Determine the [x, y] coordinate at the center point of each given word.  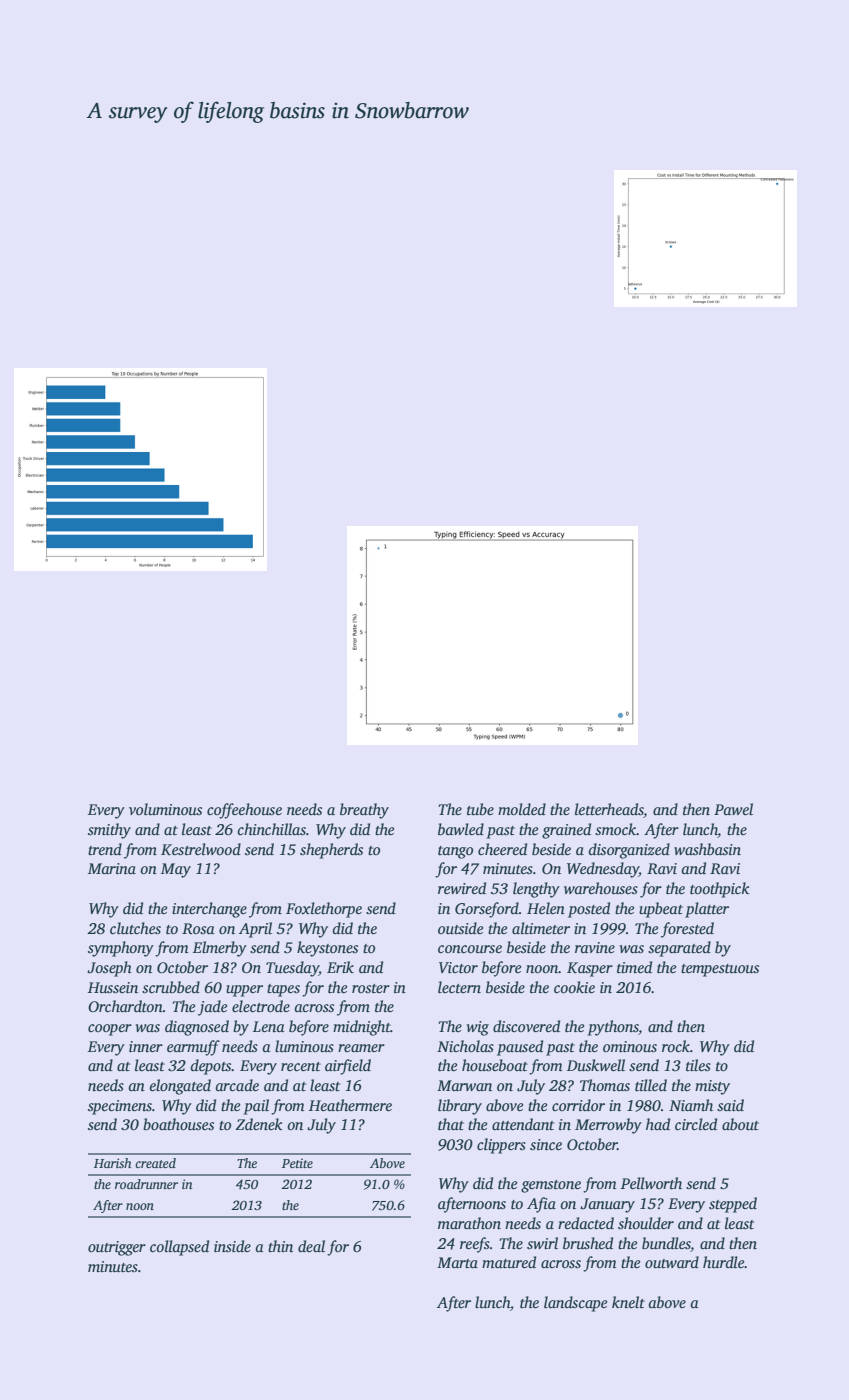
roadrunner [146, 1184]
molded [522, 809]
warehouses [601, 888]
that [451, 1124]
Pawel [733, 809]
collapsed [179, 1248]
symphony [121, 949]
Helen [546, 908]
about [740, 1124]
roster [371, 988]
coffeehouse [244, 811]
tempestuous [720, 970]
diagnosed [197, 1028]
